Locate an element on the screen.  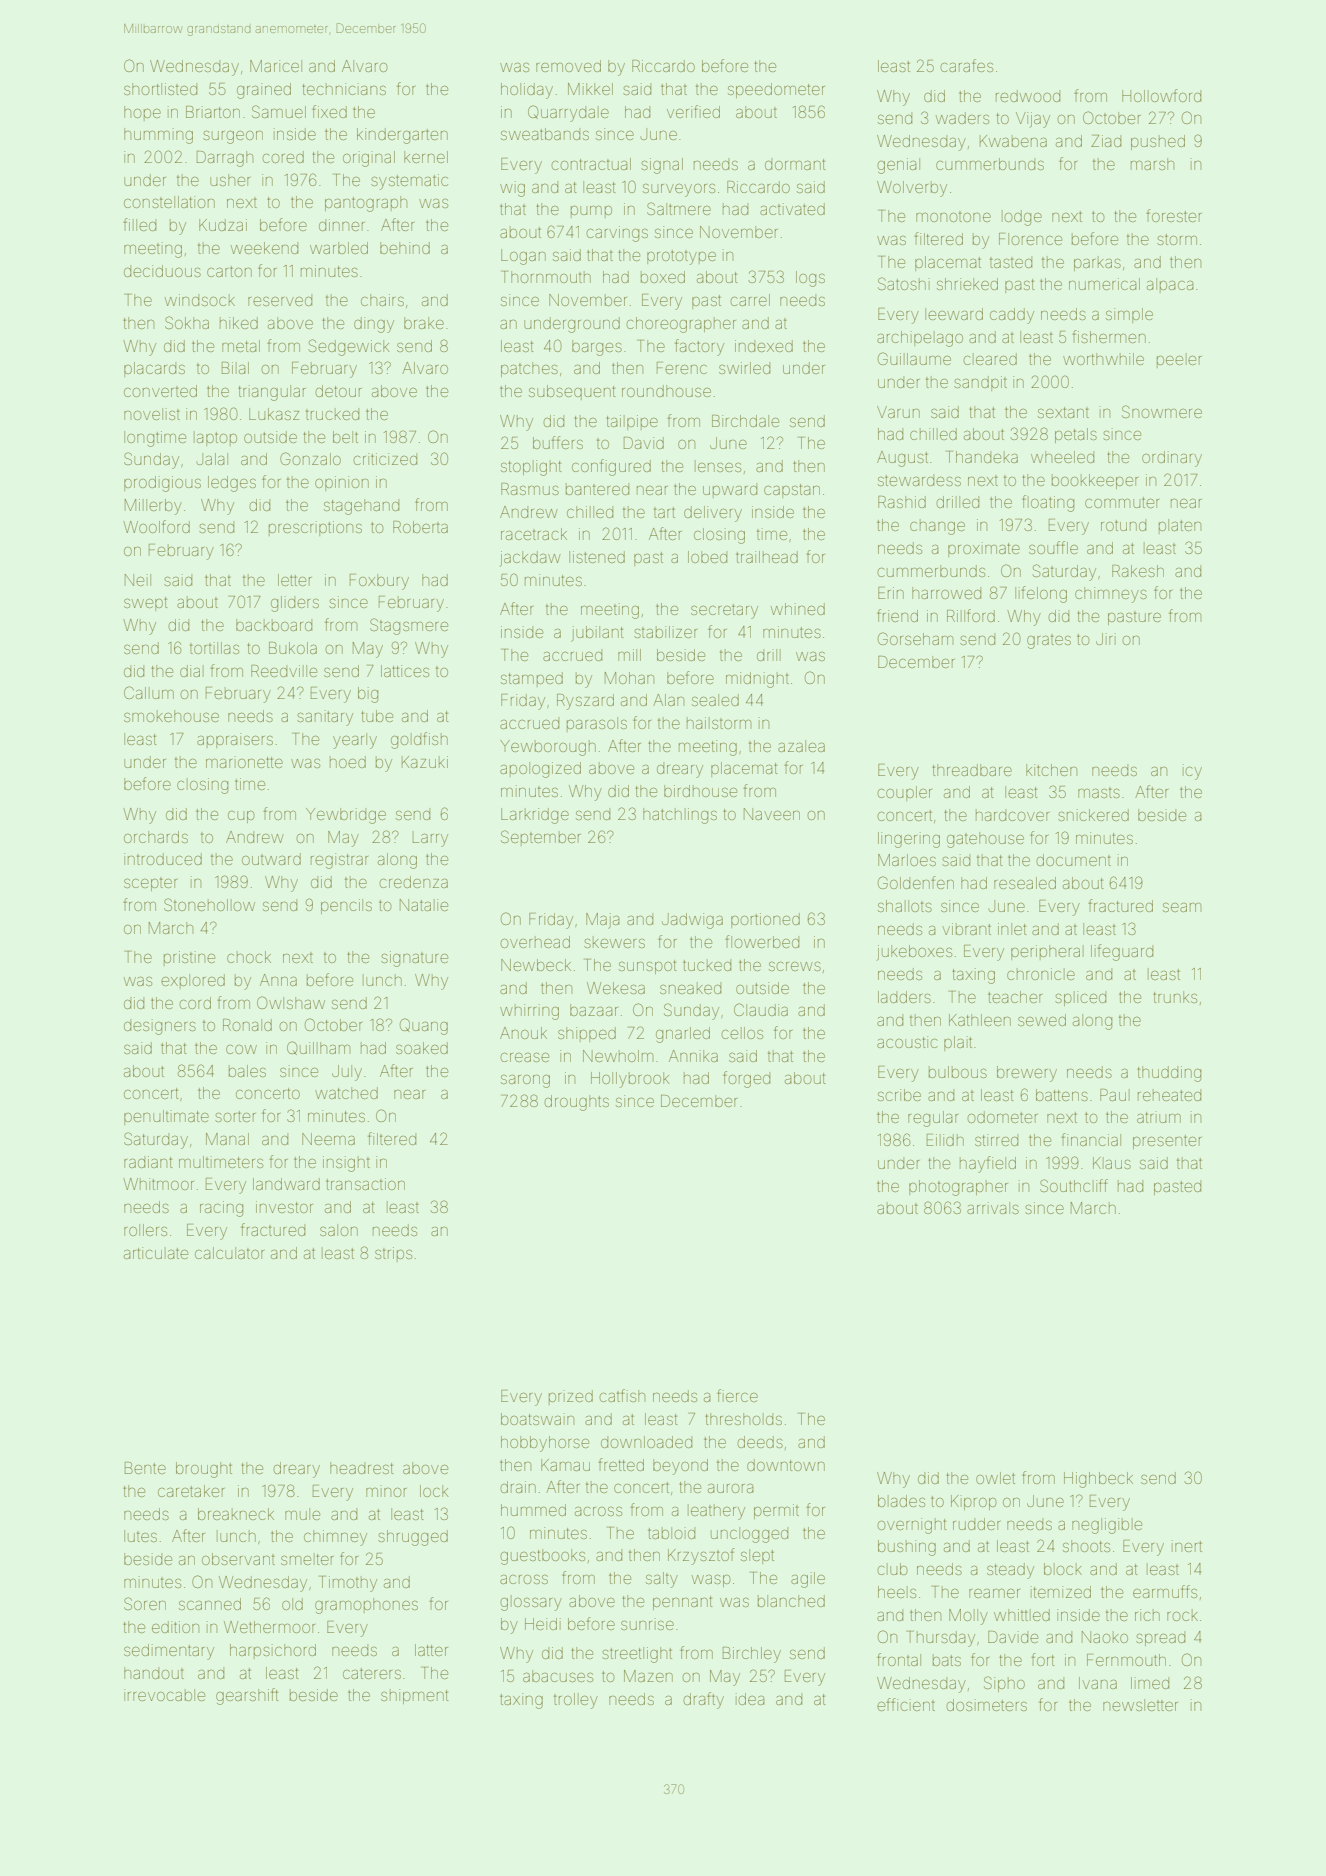
droughts is located at coordinates (577, 1103).
